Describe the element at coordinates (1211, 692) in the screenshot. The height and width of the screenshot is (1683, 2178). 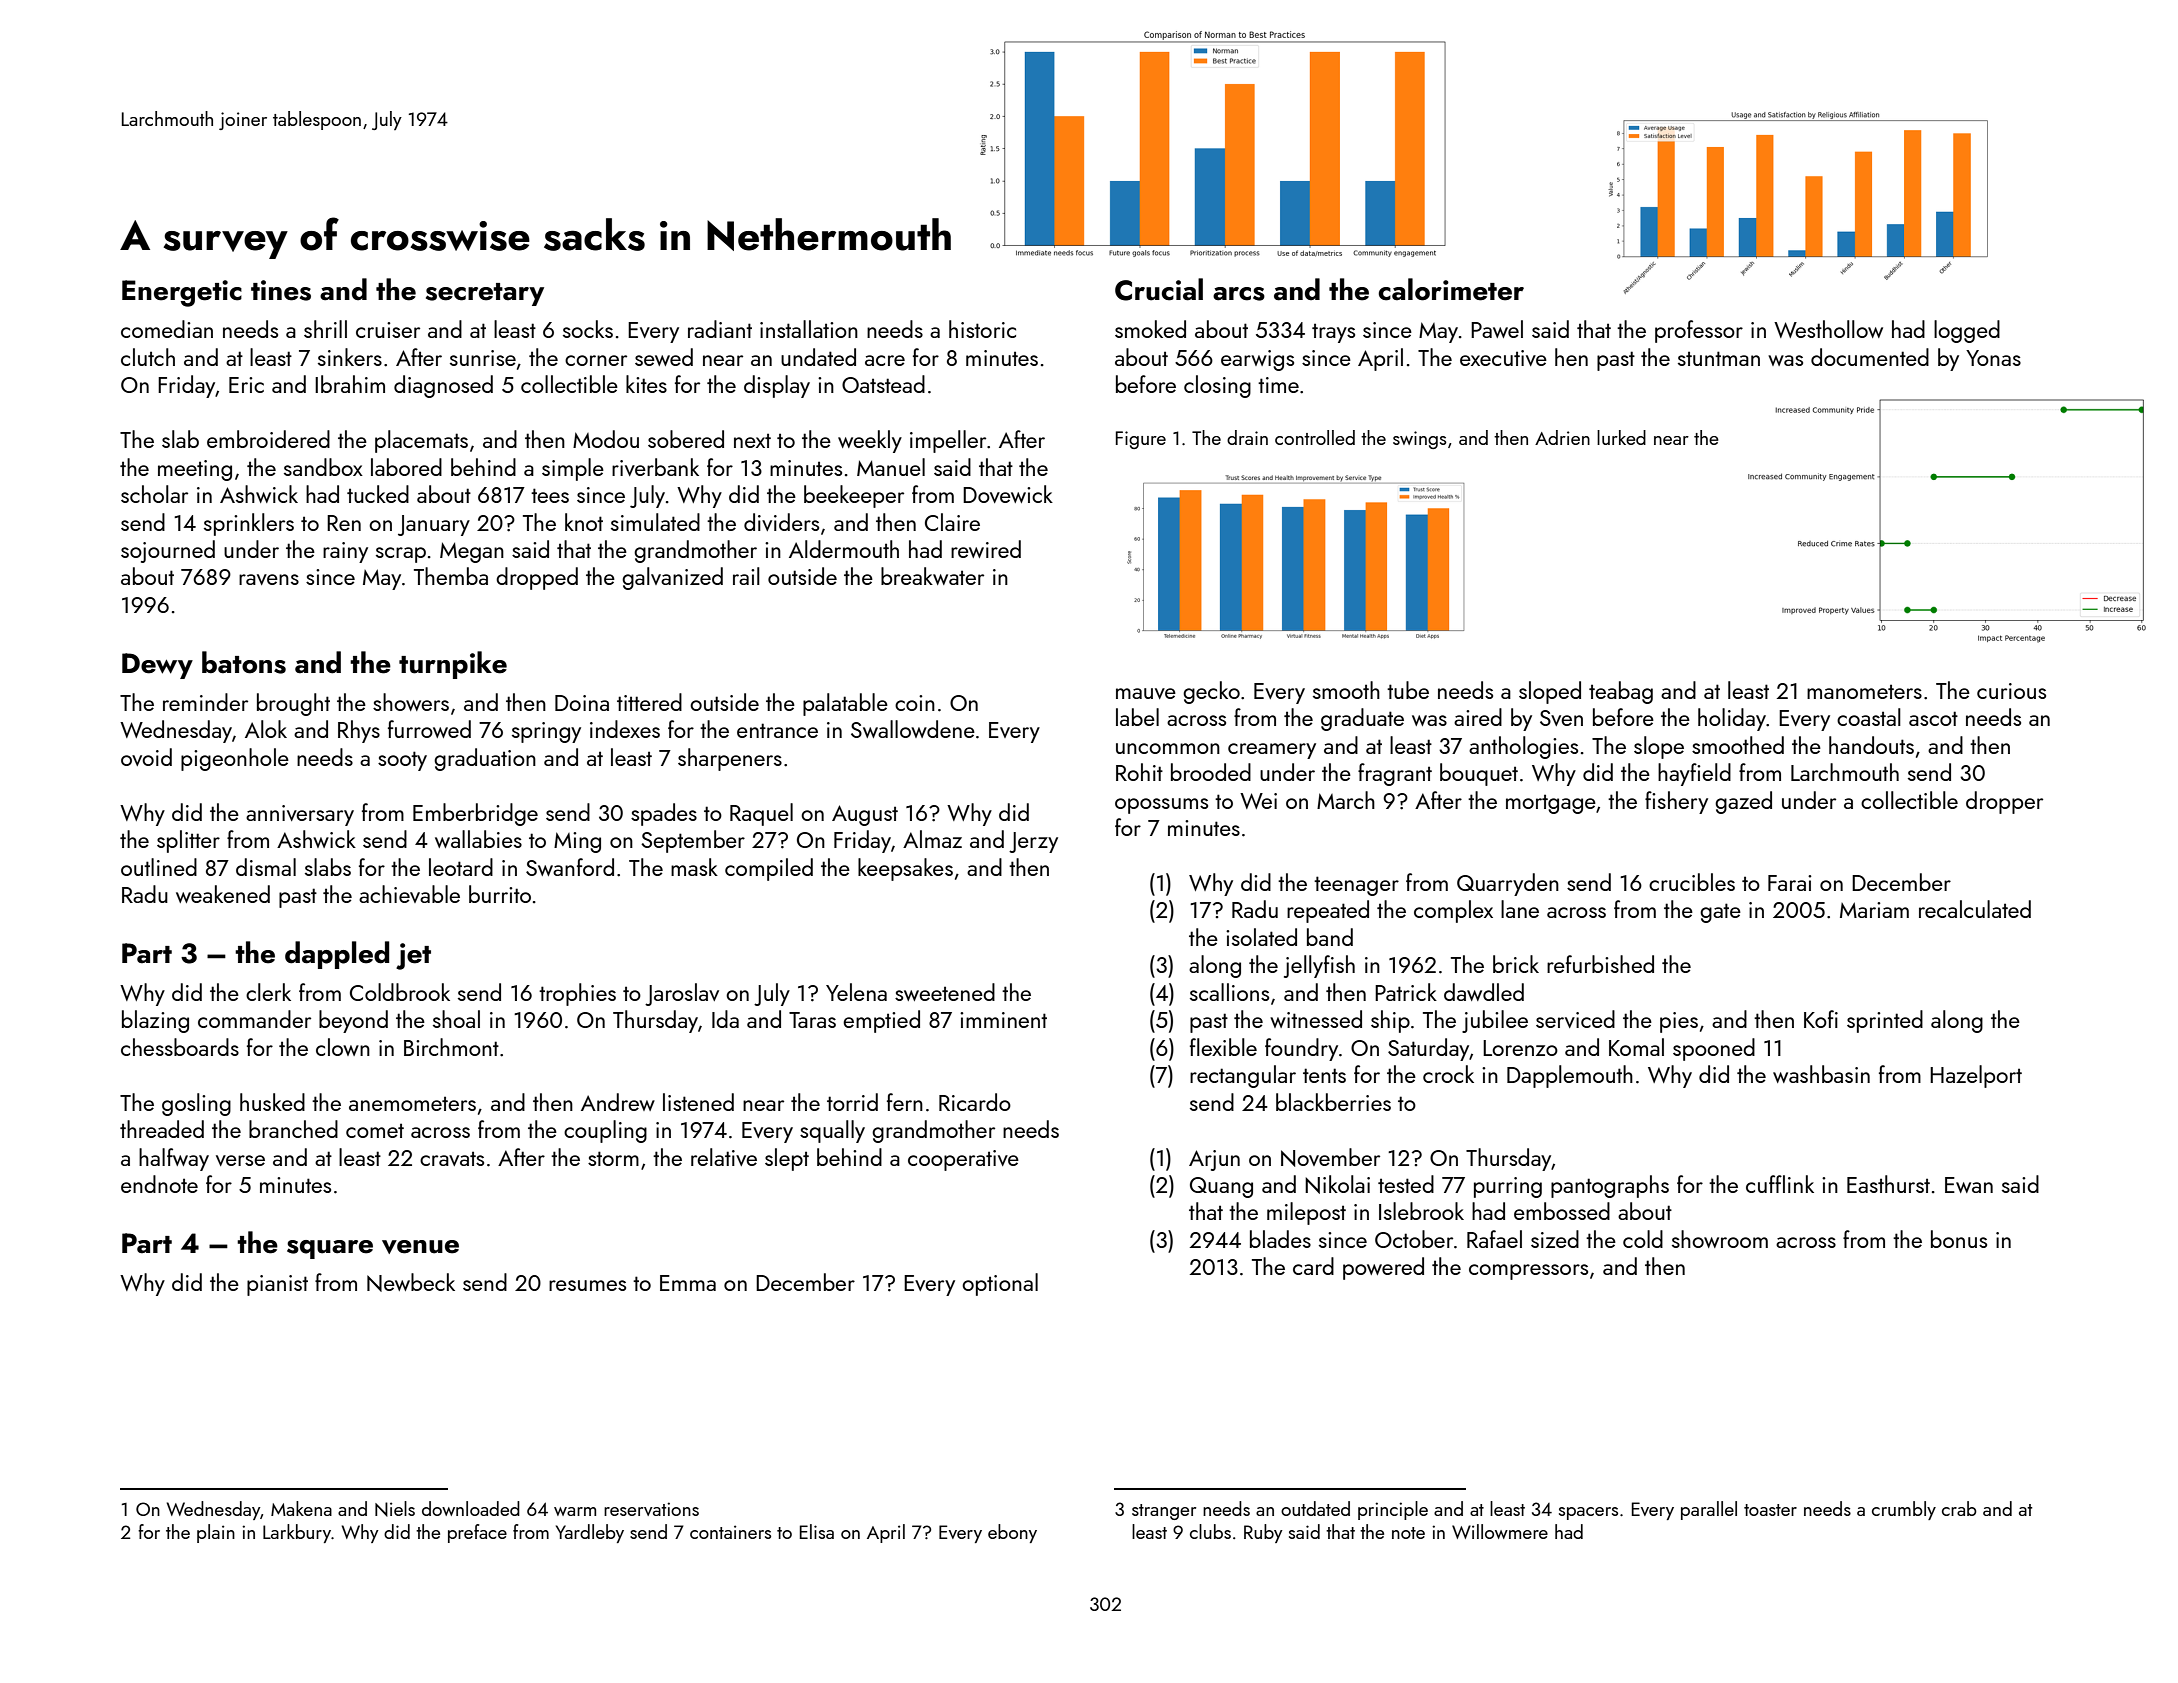
I see `gecko` at that location.
